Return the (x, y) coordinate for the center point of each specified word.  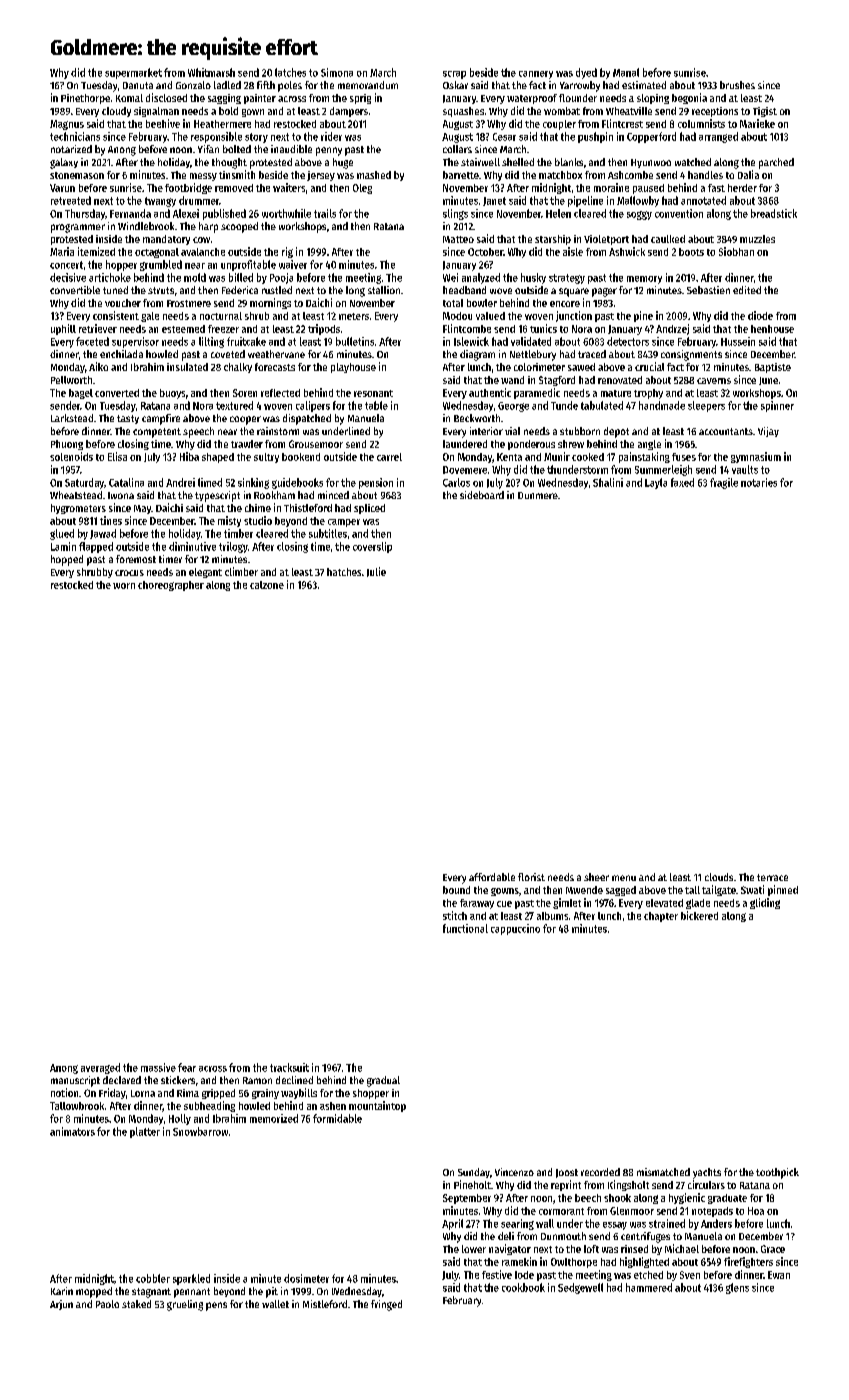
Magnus (67, 125)
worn (124, 586)
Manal (626, 72)
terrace (772, 877)
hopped (67, 560)
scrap (454, 75)
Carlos (456, 482)
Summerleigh (663, 470)
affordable (492, 877)
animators (72, 1131)
